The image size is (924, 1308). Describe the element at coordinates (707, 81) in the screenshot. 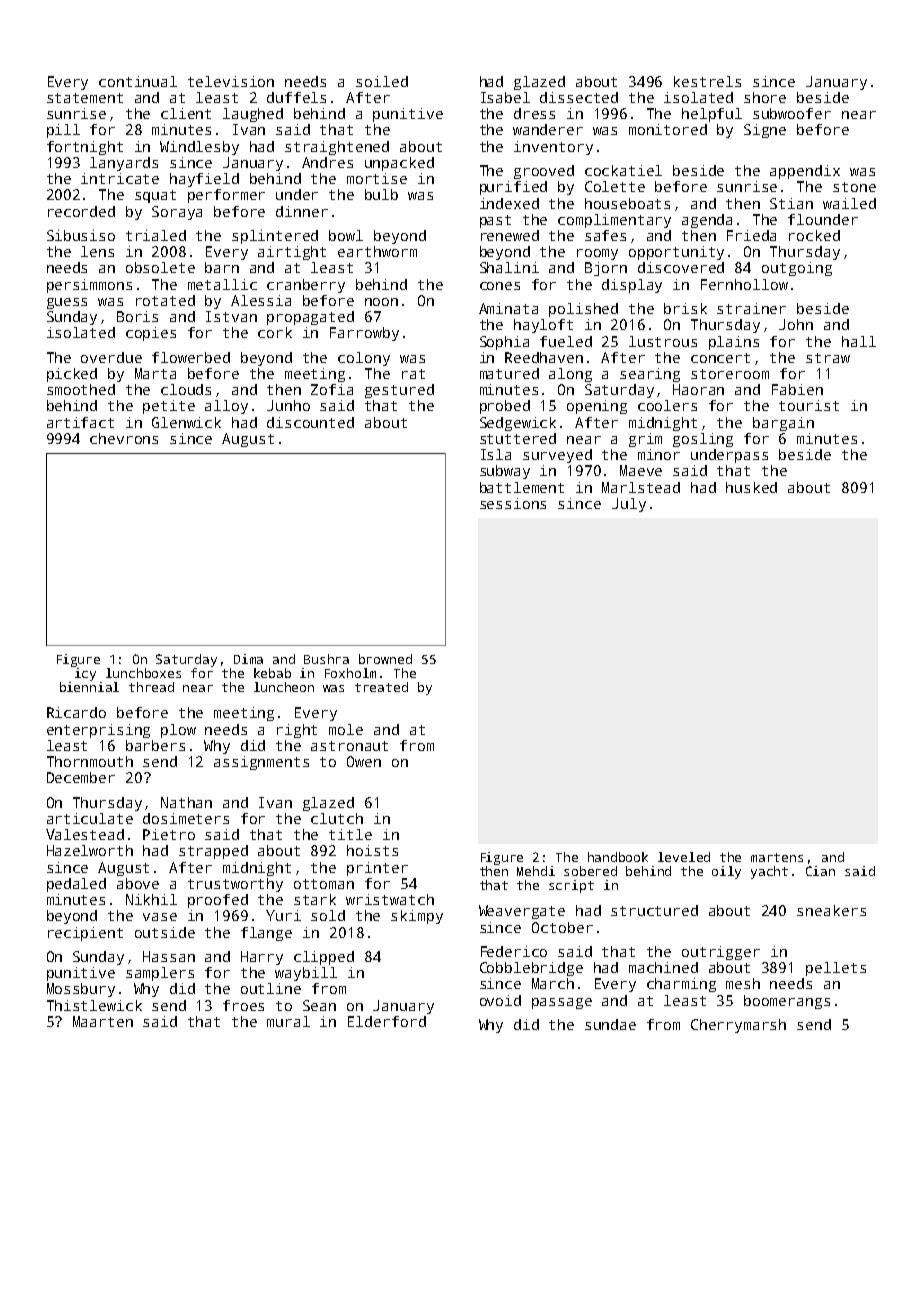

I see `kestrels` at that location.
